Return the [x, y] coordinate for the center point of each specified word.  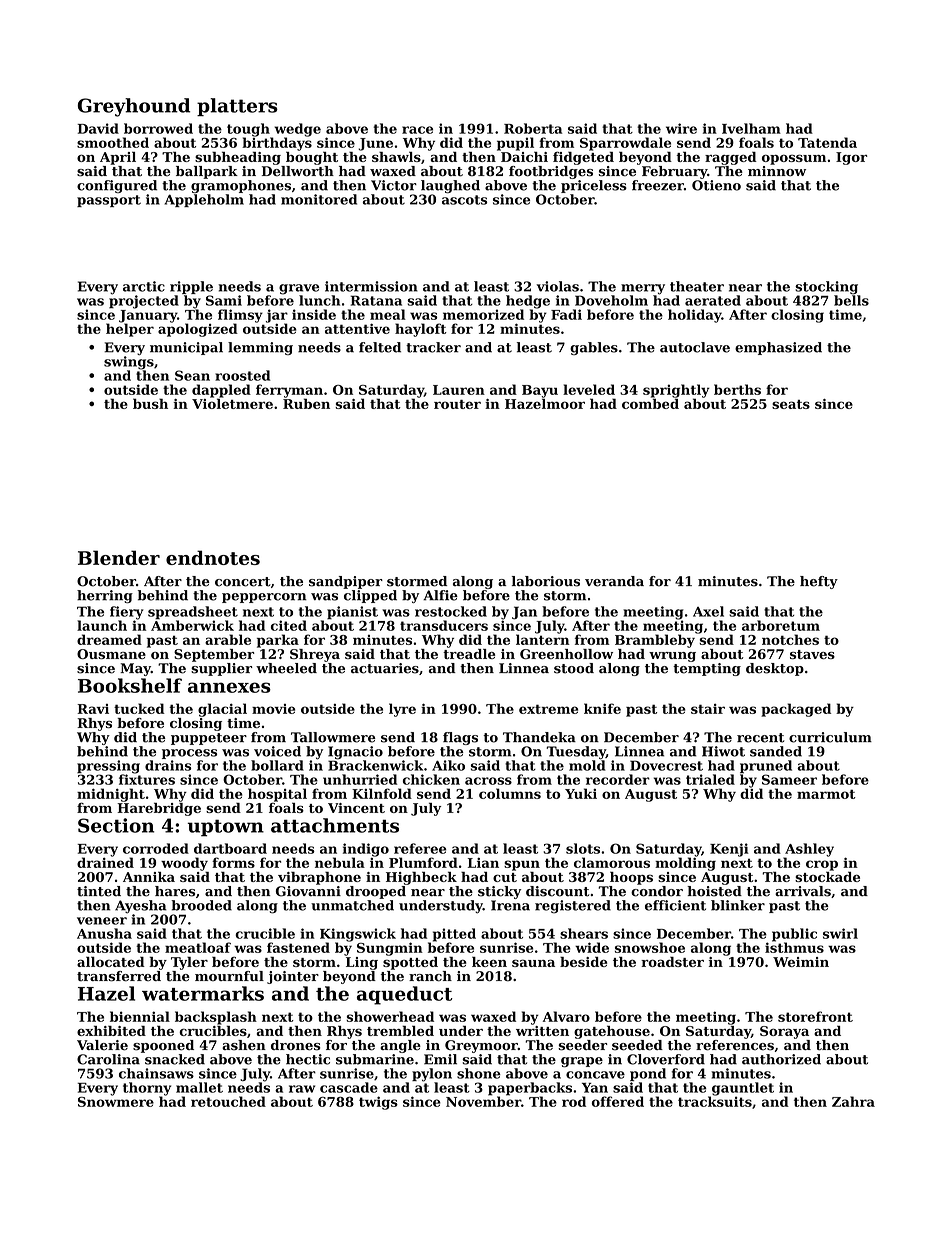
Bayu [540, 391]
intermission [371, 286]
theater [697, 286]
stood [574, 668]
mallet [199, 1087]
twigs [378, 1103]
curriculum [830, 737]
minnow [777, 171]
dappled [221, 391]
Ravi [93, 709]
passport [109, 201]
